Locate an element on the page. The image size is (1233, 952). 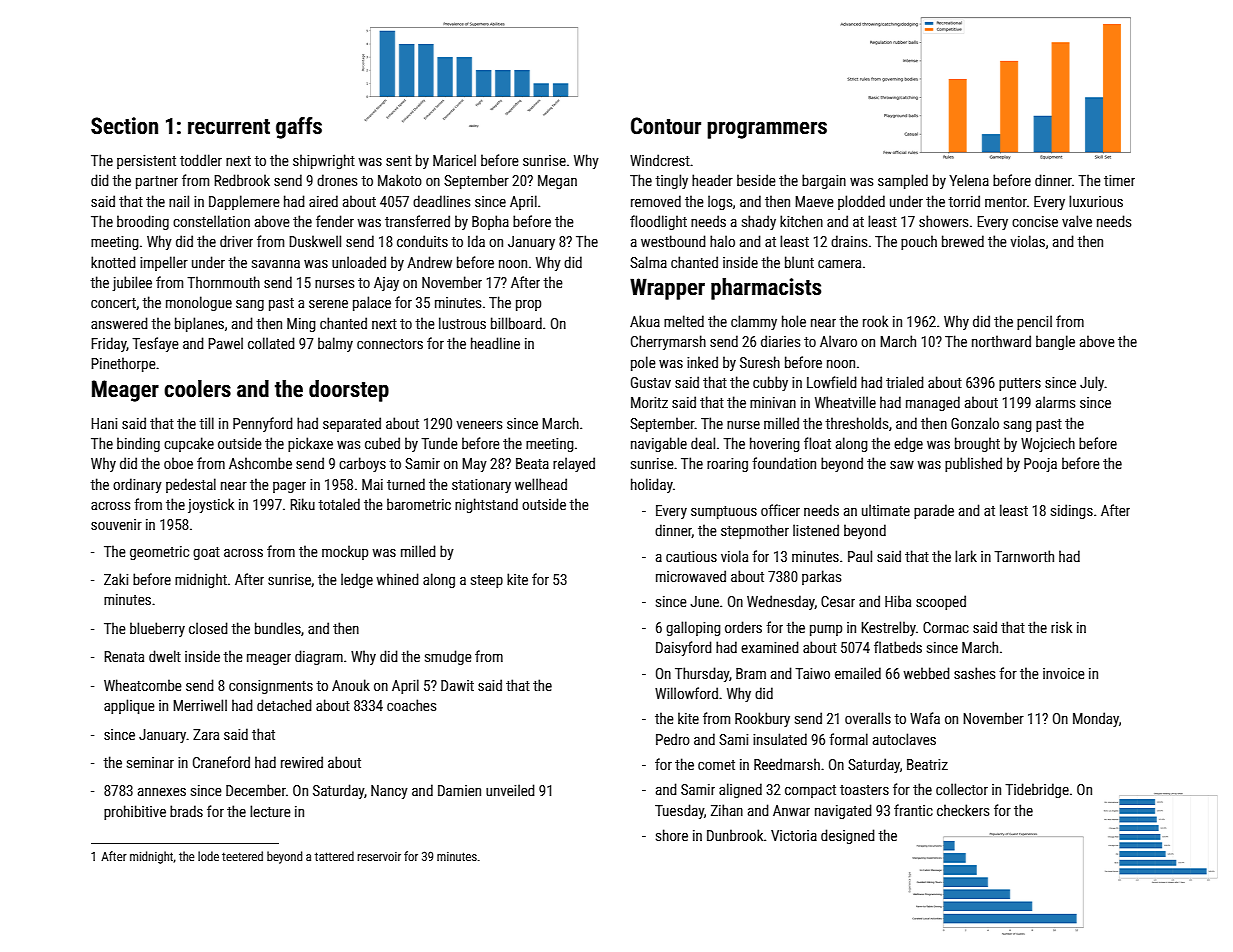
lode is located at coordinates (208, 856).
